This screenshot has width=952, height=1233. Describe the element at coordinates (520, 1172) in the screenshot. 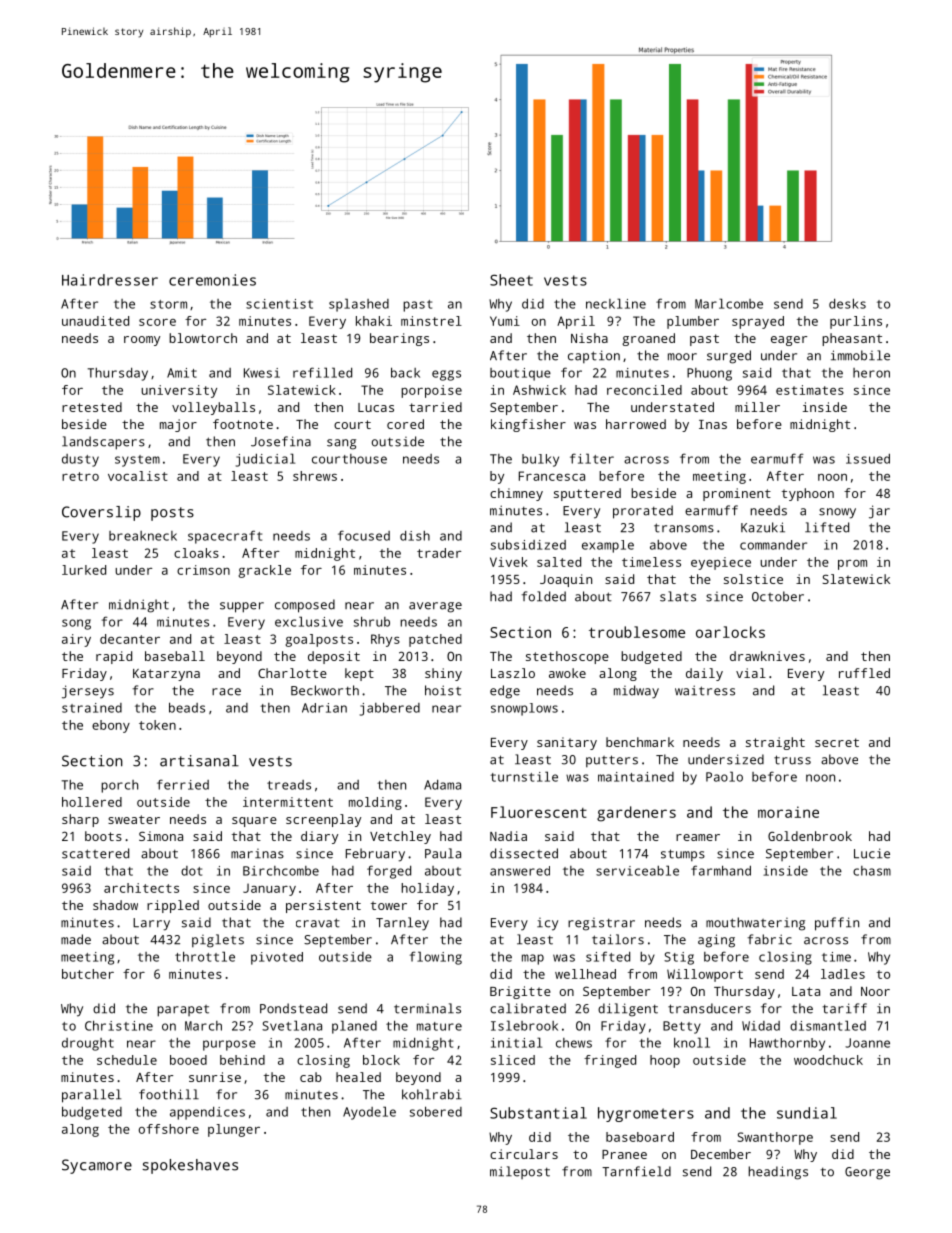

I see `milepost` at that location.
